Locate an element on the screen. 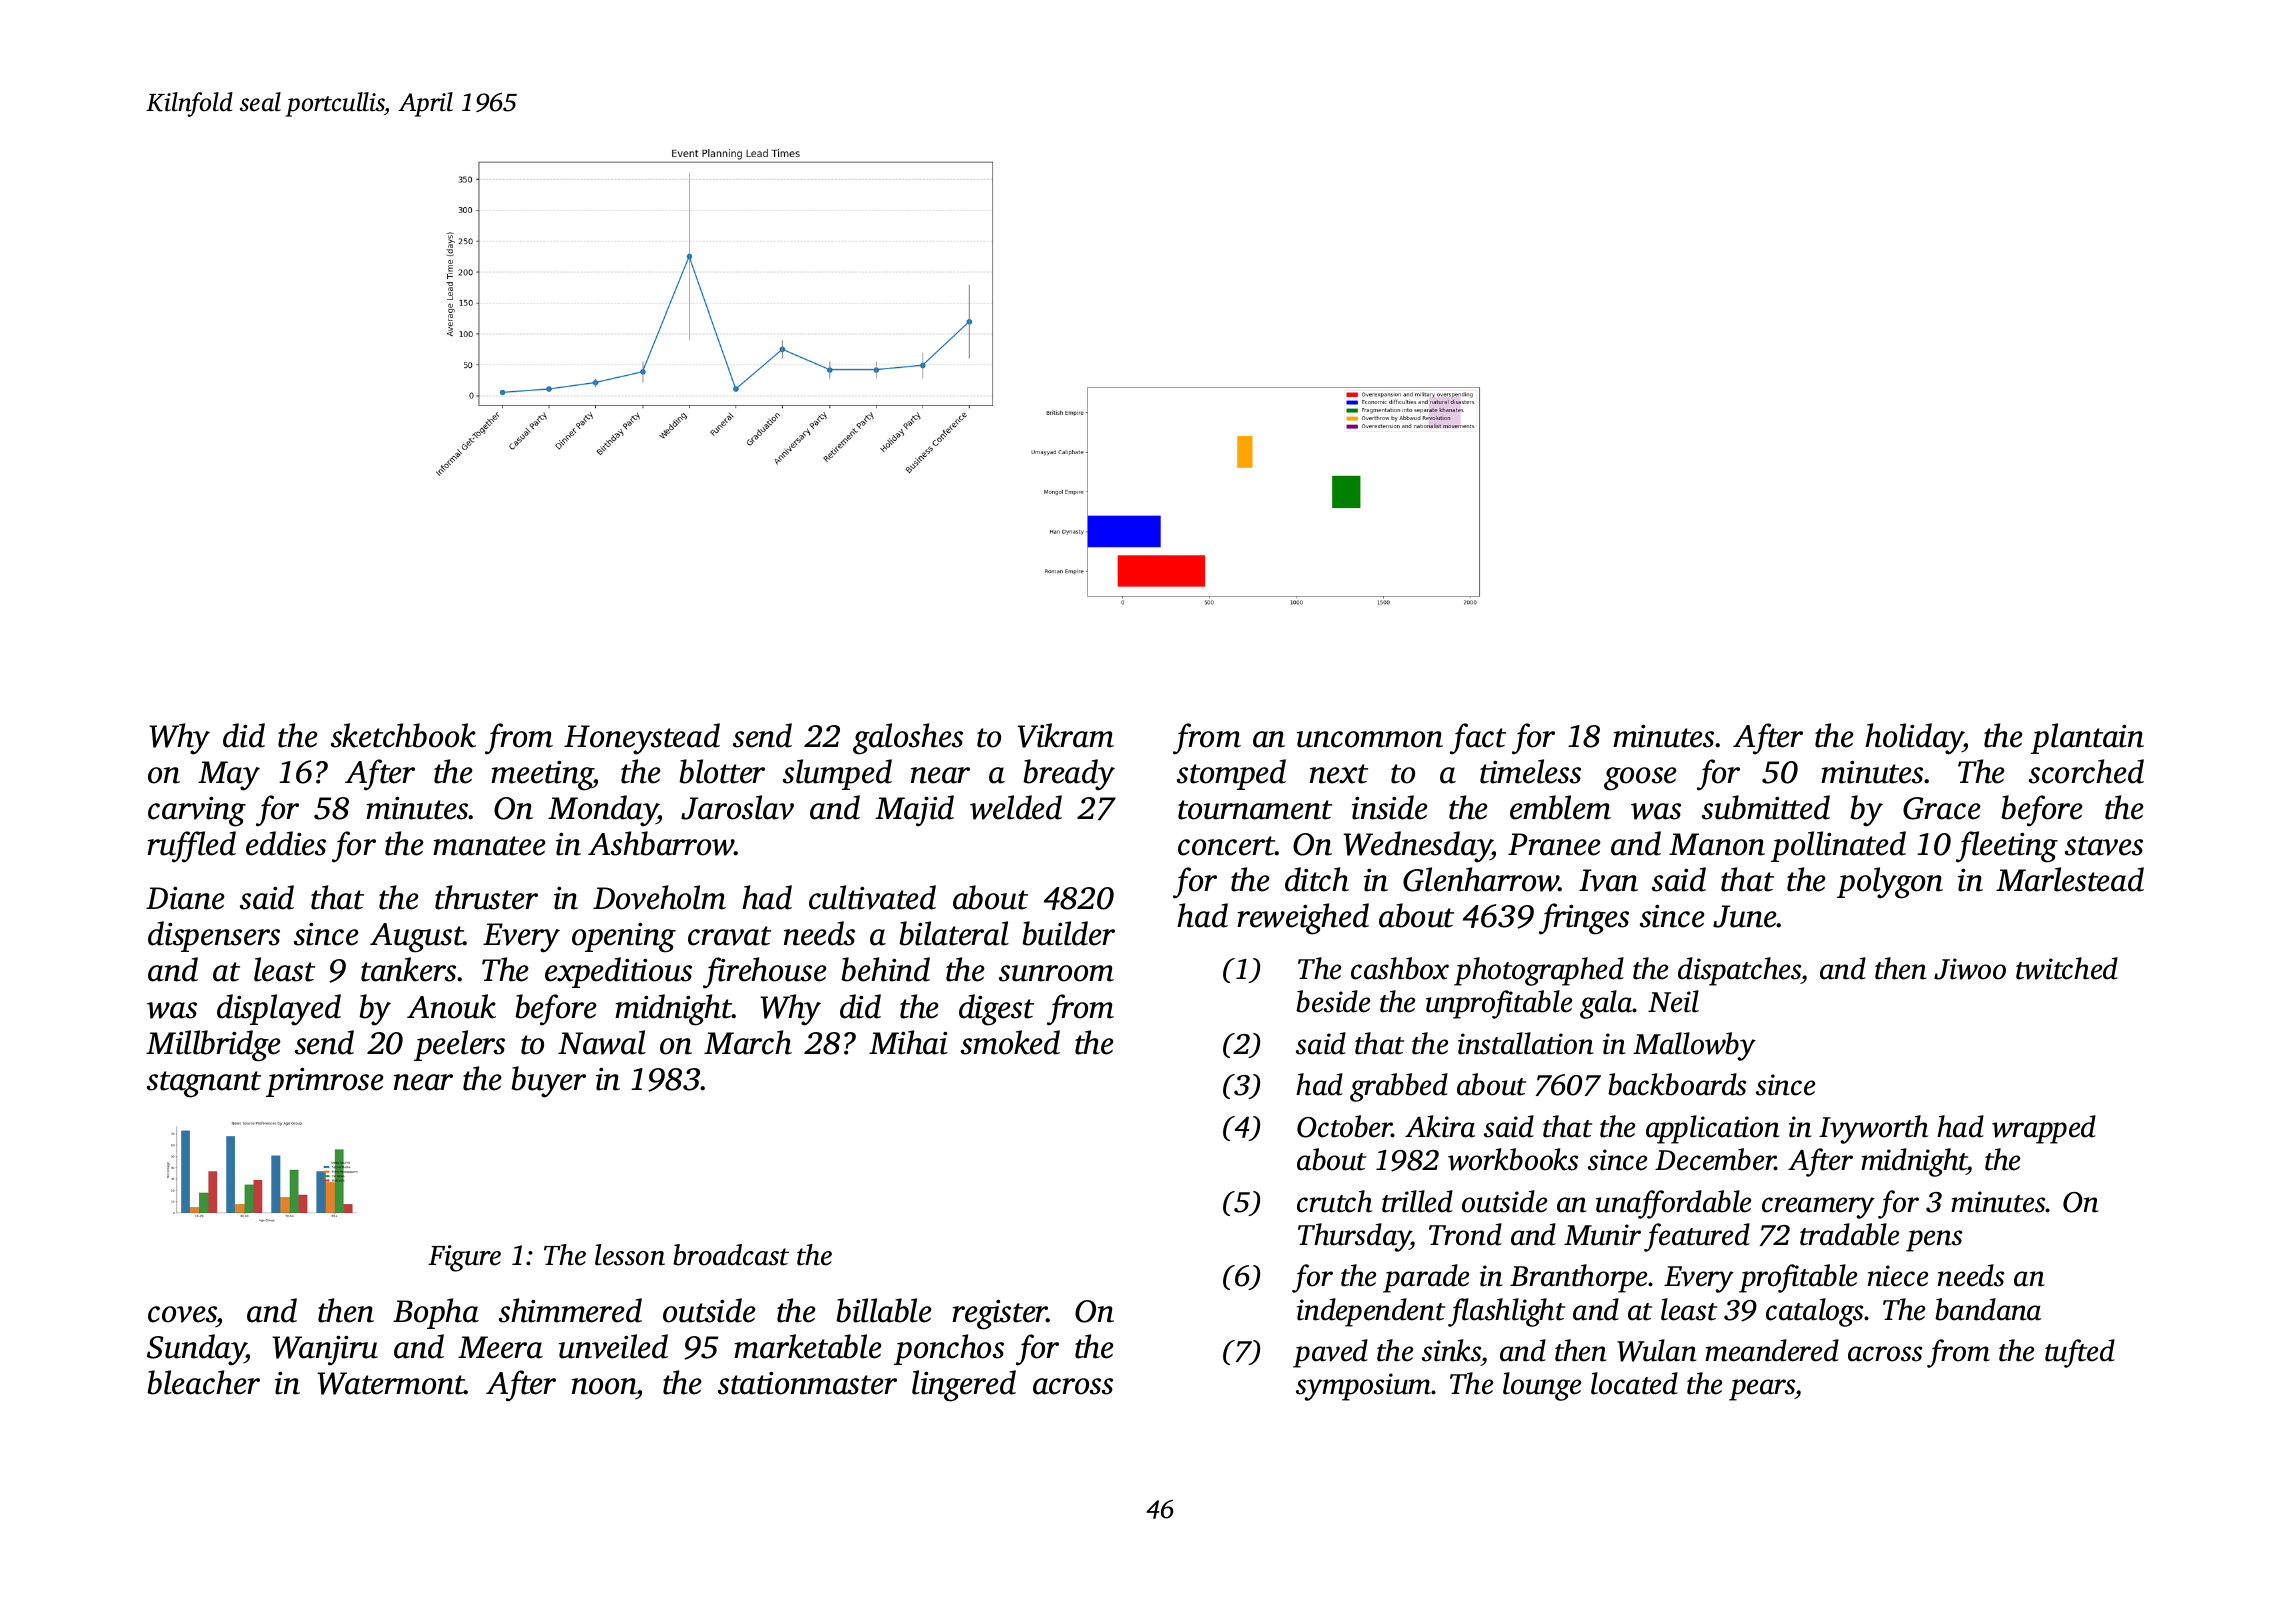 The width and height of the screenshot is (2292, 1620). meeting is located at coordinates (542, 776).
